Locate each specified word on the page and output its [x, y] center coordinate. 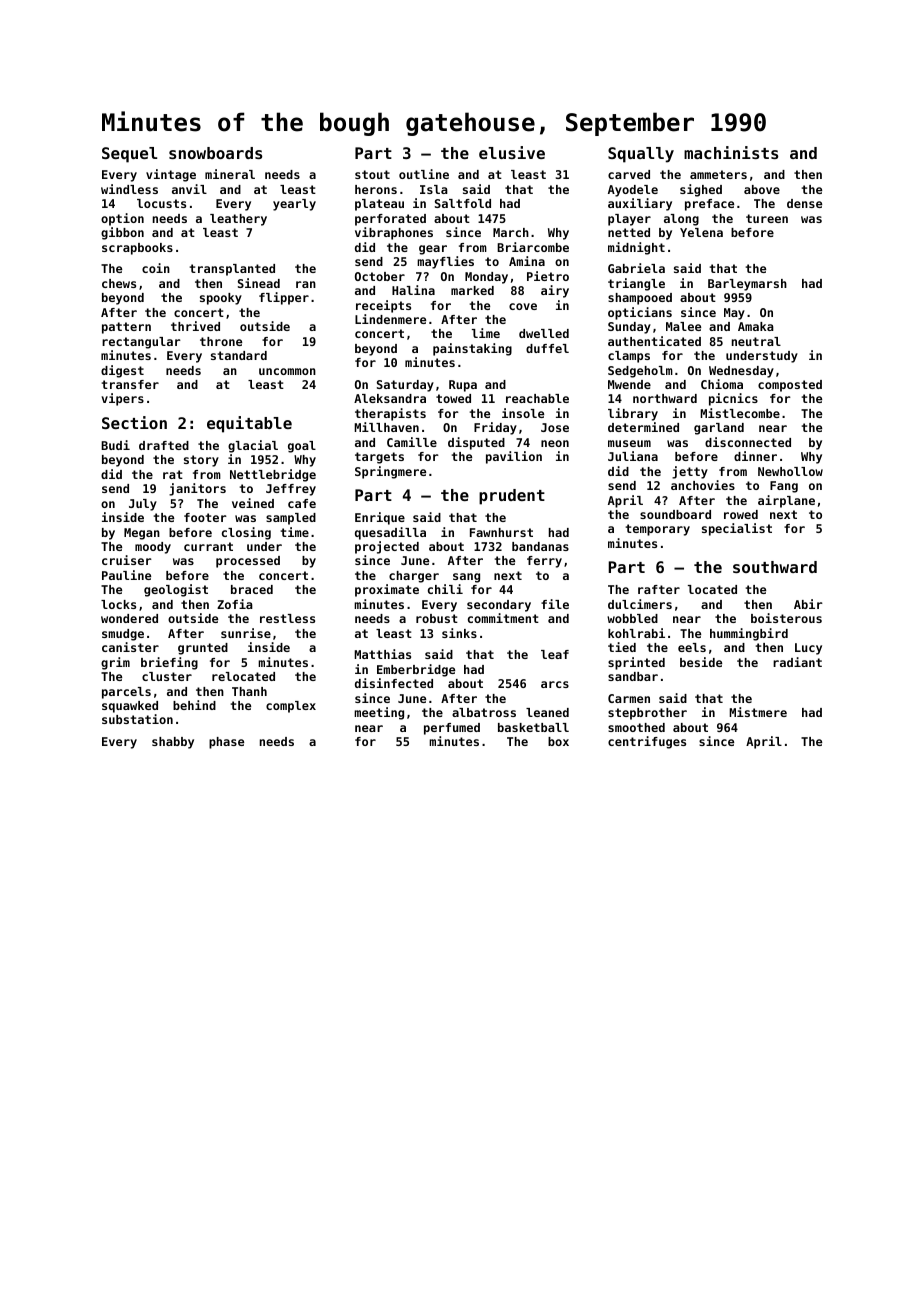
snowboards [215, 153]
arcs [555, 684]
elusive [512, 152]
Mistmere [758, 712]
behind [194, 705]
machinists [731, 152]
